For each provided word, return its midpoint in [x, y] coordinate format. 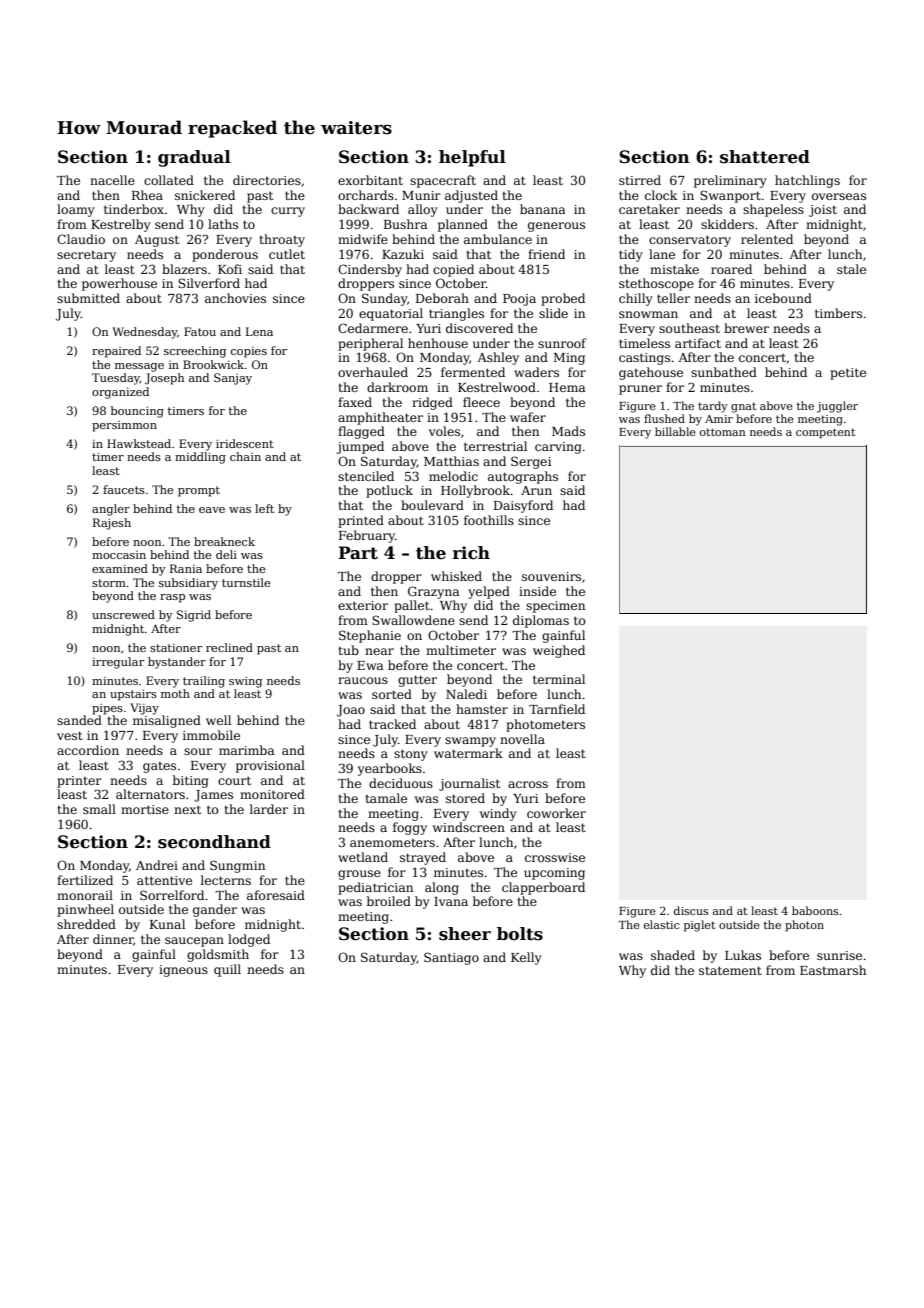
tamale [386, 798]
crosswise [555, 857]
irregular [118, 663]
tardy [713, 407]
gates [159, 767]
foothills [489, 520]
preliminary [730, 181]
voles [444, 431]
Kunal [167, 924]
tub [348, 650]
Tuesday [116, 379]
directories [267, 180]
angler [111, 510]
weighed [559, 651]
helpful [472, 158]
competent [825, 433]
